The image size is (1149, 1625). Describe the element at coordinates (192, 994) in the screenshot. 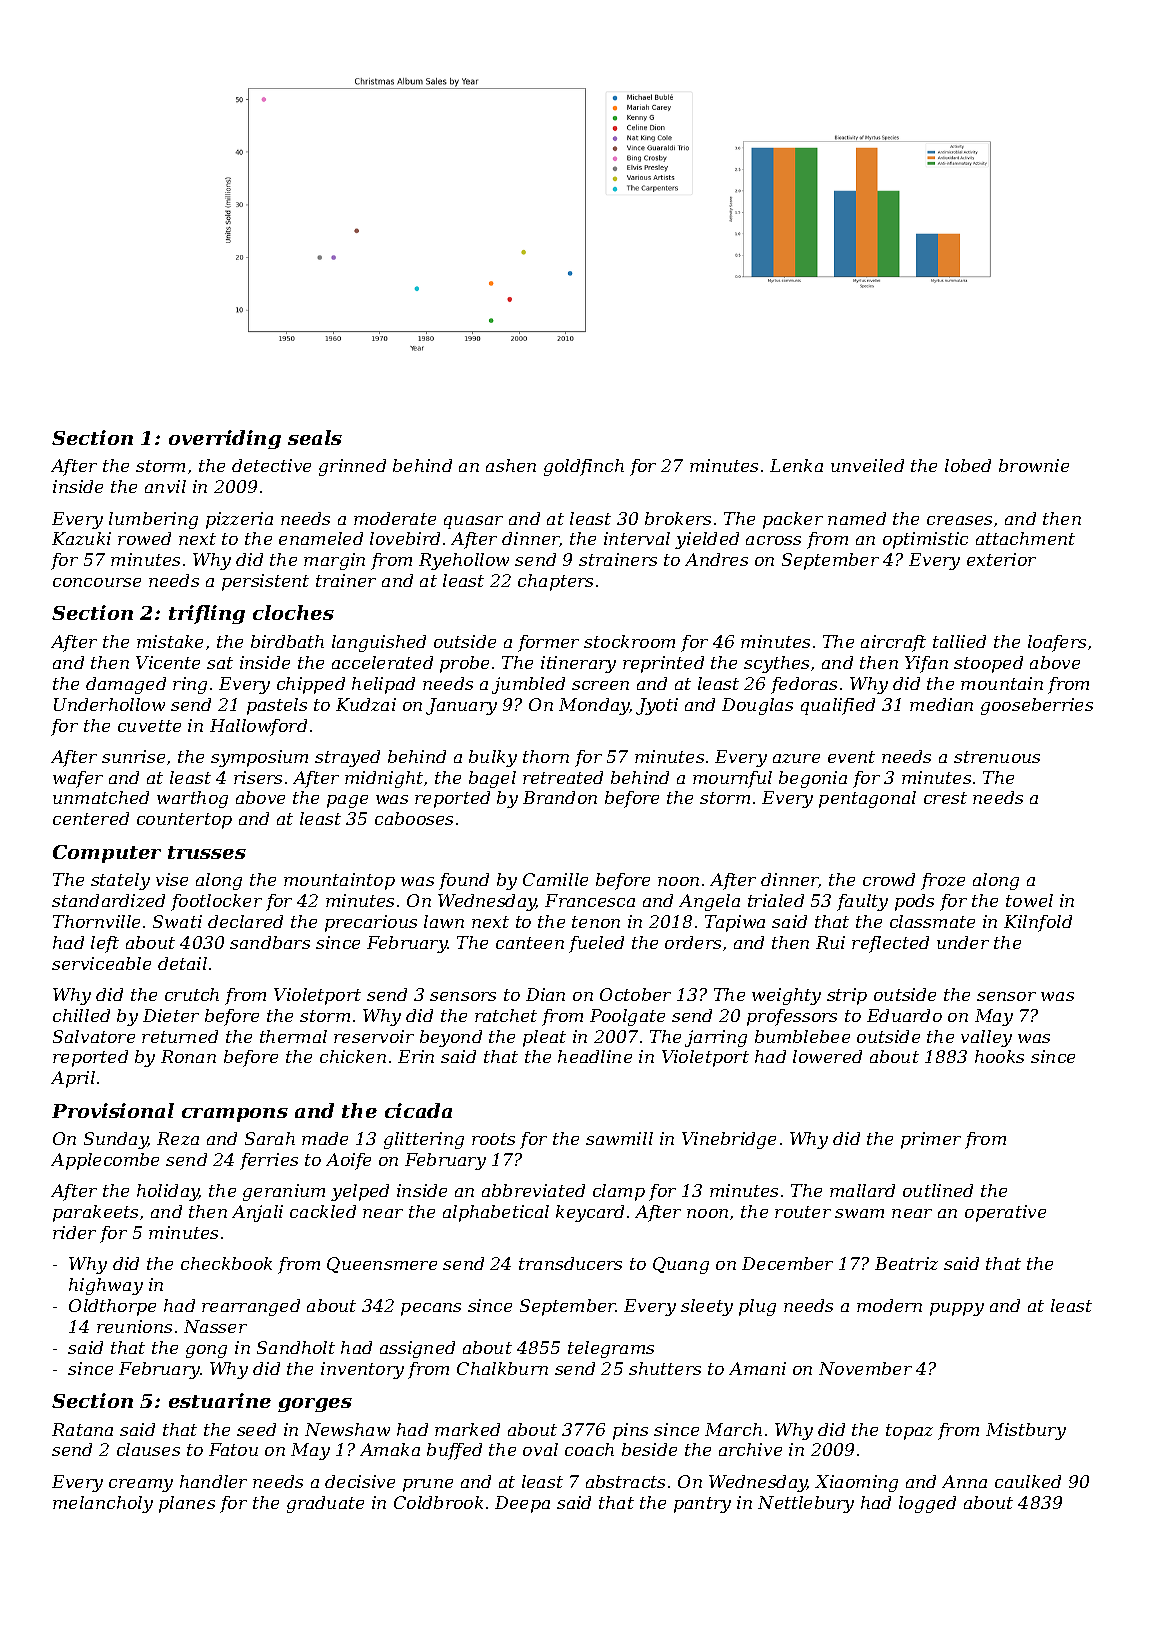

I see `crutch` at that location.
